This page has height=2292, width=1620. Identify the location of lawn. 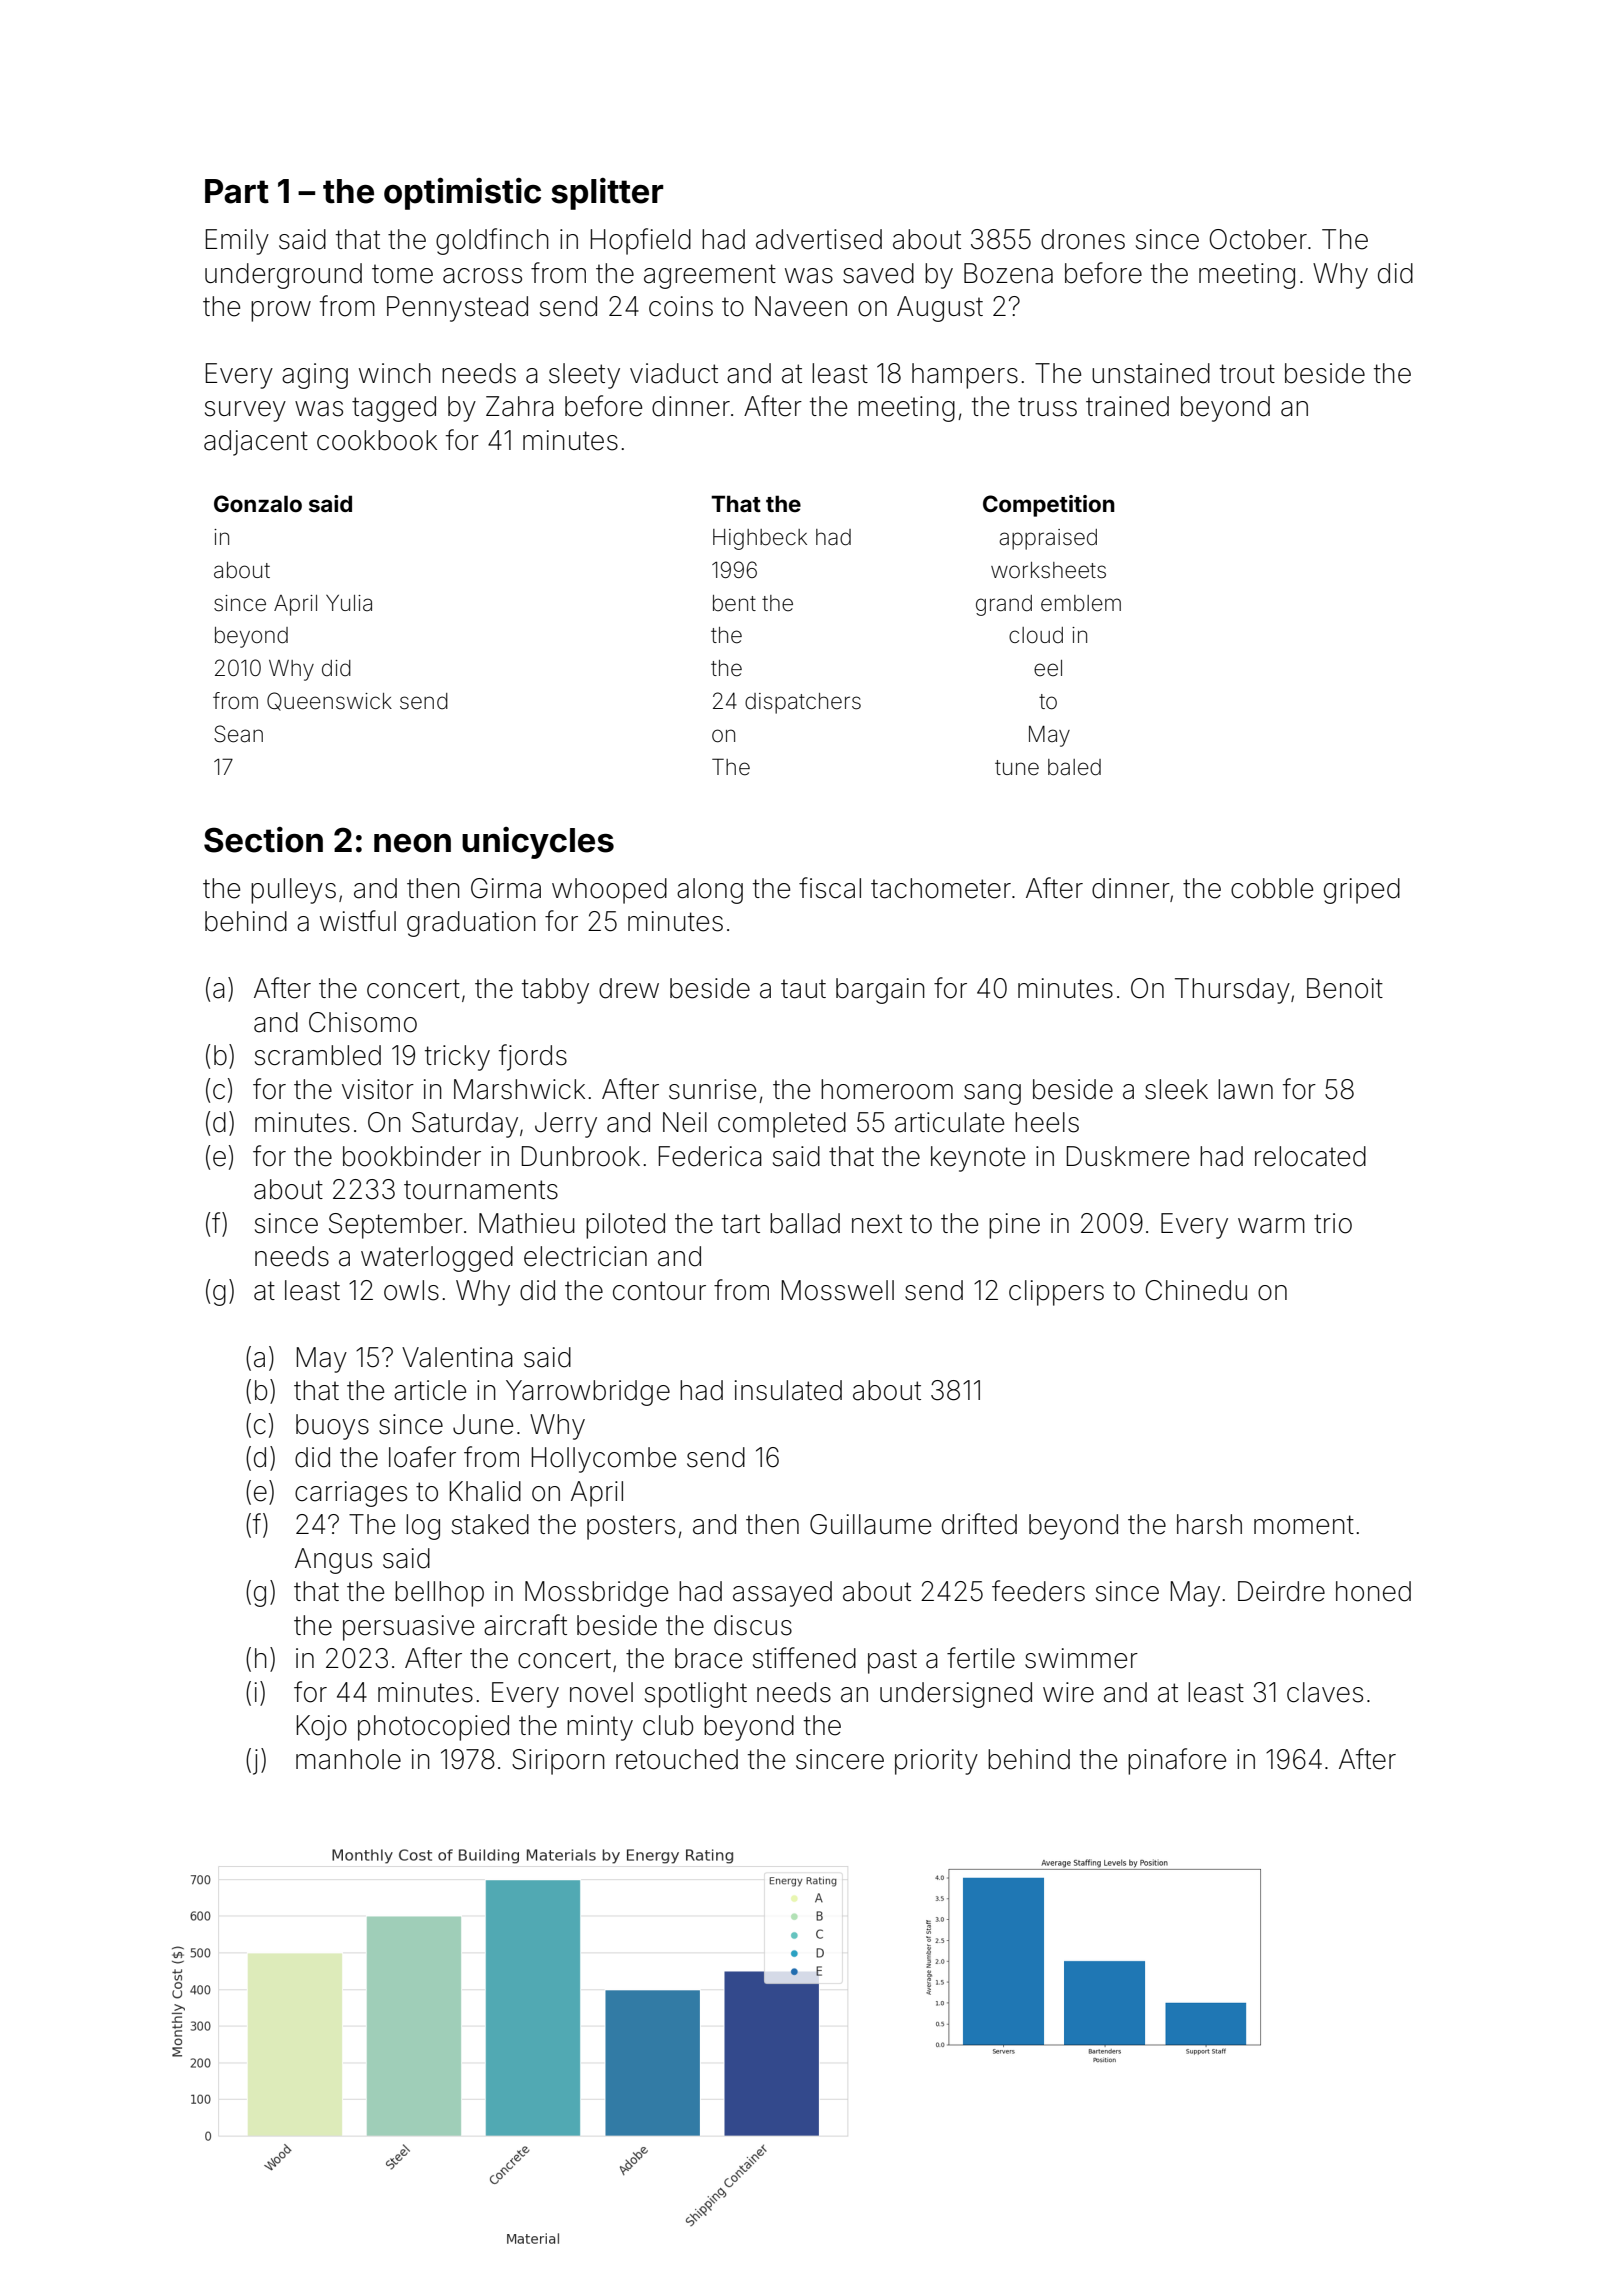
(1245, 1089).
